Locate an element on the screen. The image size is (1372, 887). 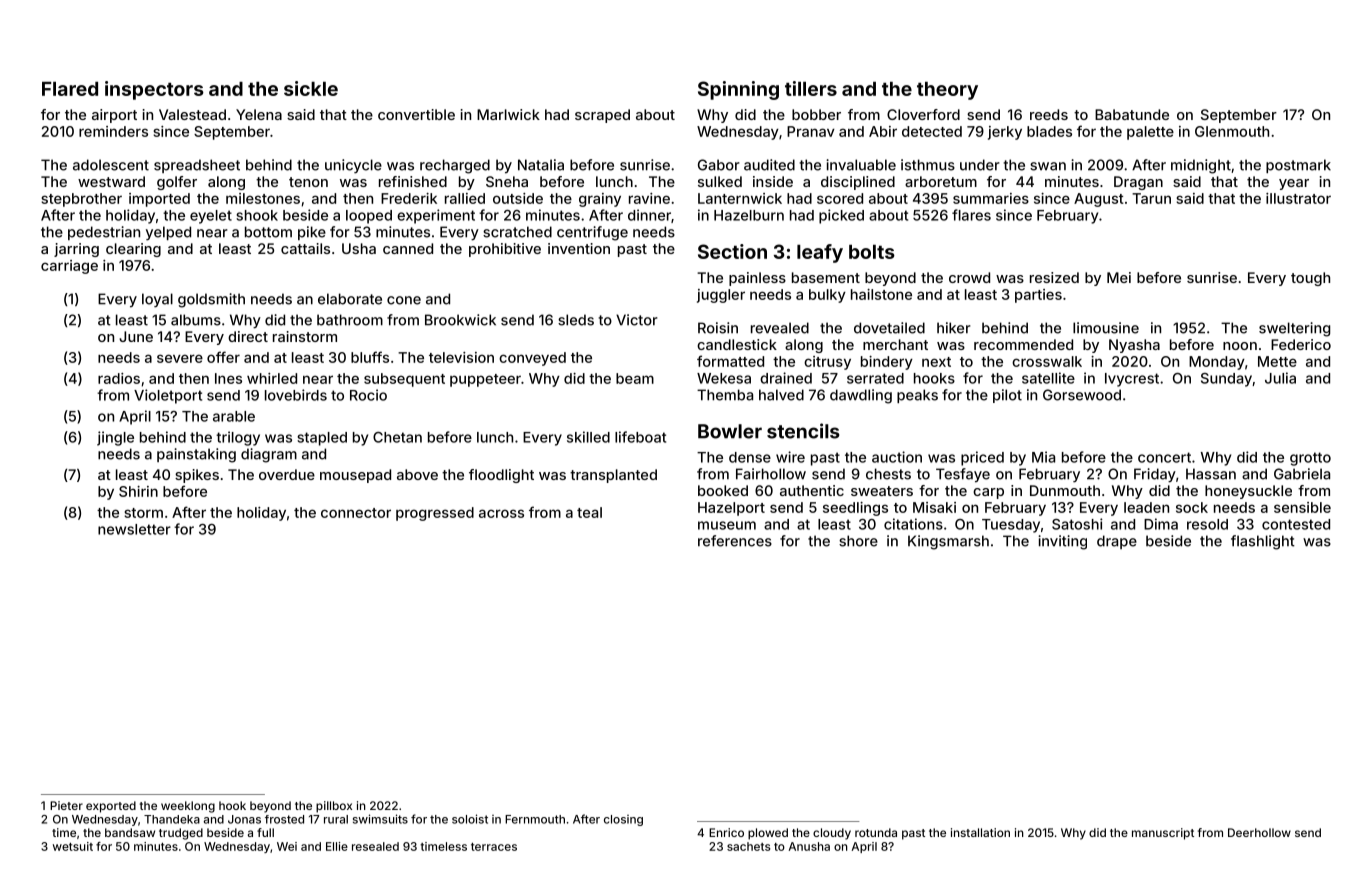
flashlight is located at coordinates (1263, 542).
